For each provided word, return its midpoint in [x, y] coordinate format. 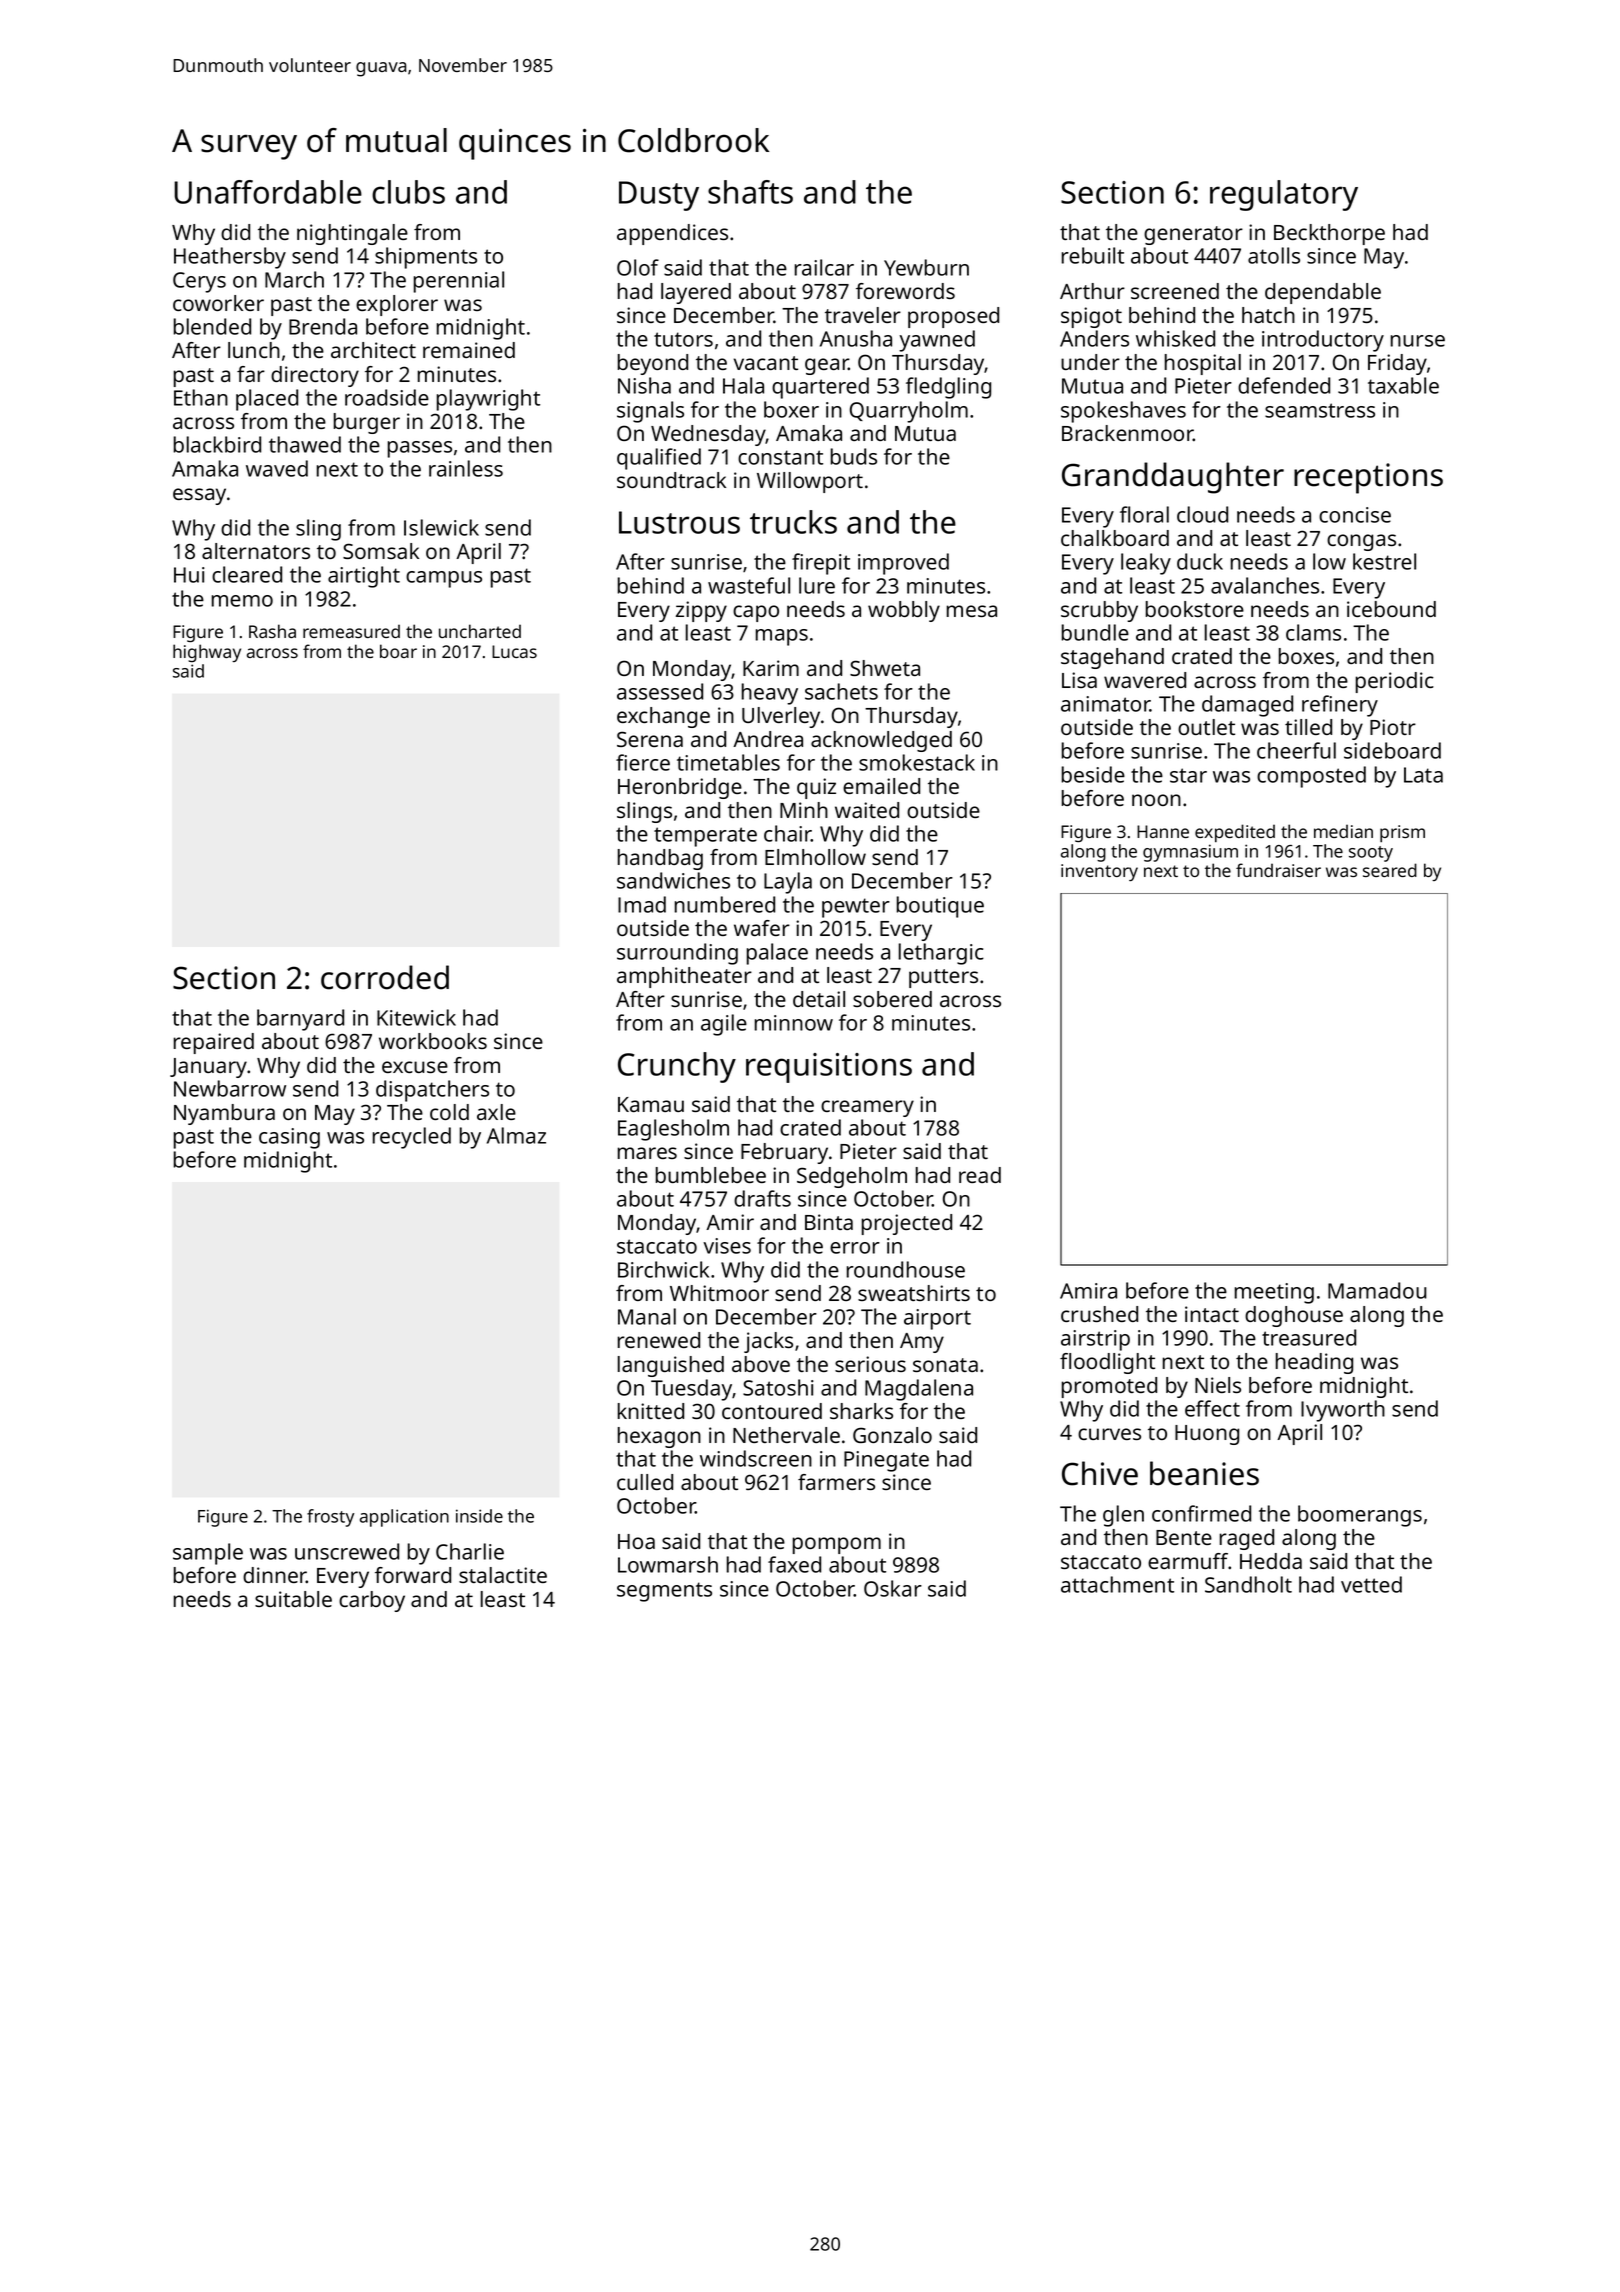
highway [207, 653]
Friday [1397, 364]
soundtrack [671, 480]
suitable [293, 1599]
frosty [330, 1518]
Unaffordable [268, 192]
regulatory [1284, 195]
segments [664, 1592]
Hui [189, 575]
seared [1390, 870]
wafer [762, 928]
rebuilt [1093, 255]
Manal [647, 1316]
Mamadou [1377, 1290]
